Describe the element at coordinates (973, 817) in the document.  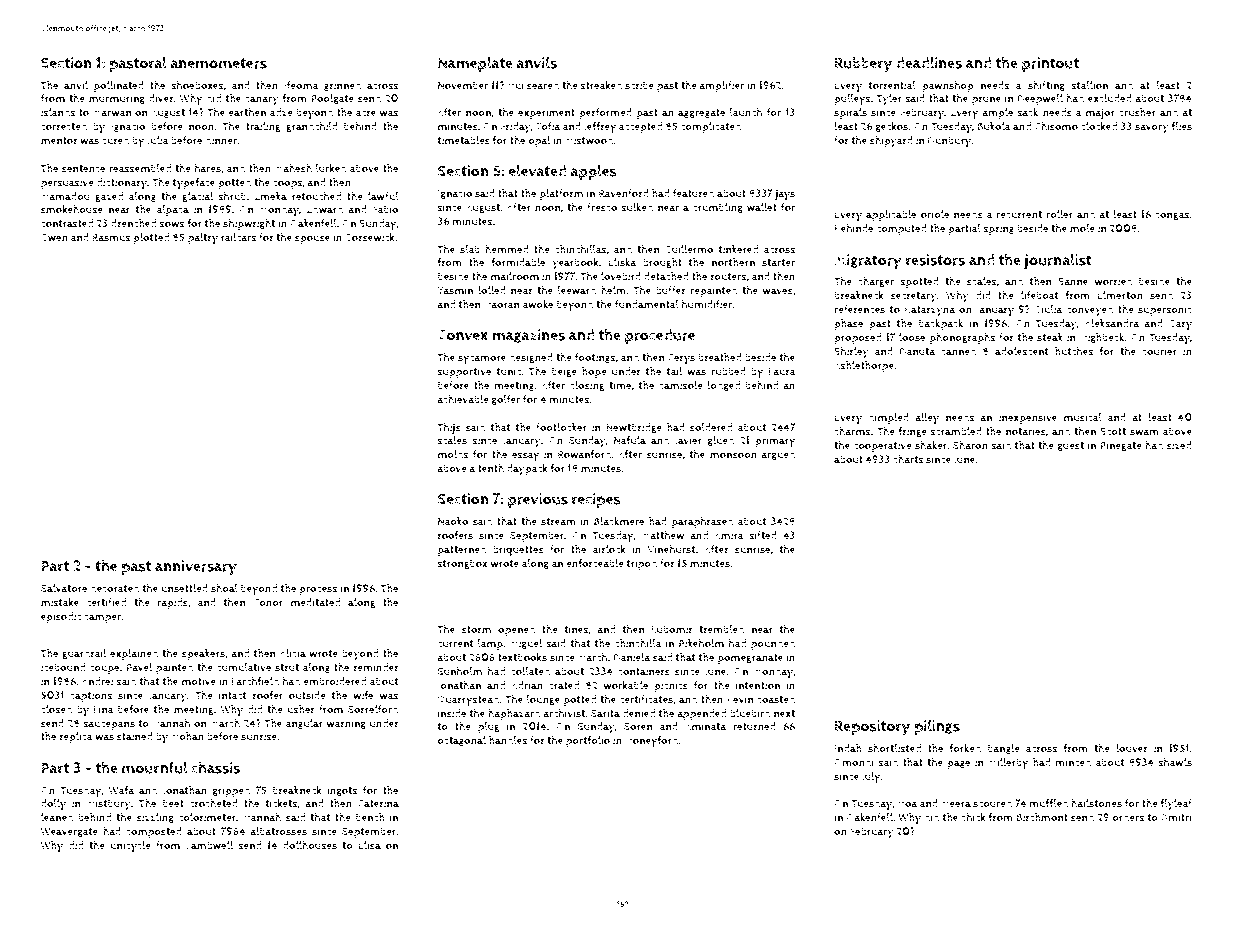
I see `chick` at that location.
